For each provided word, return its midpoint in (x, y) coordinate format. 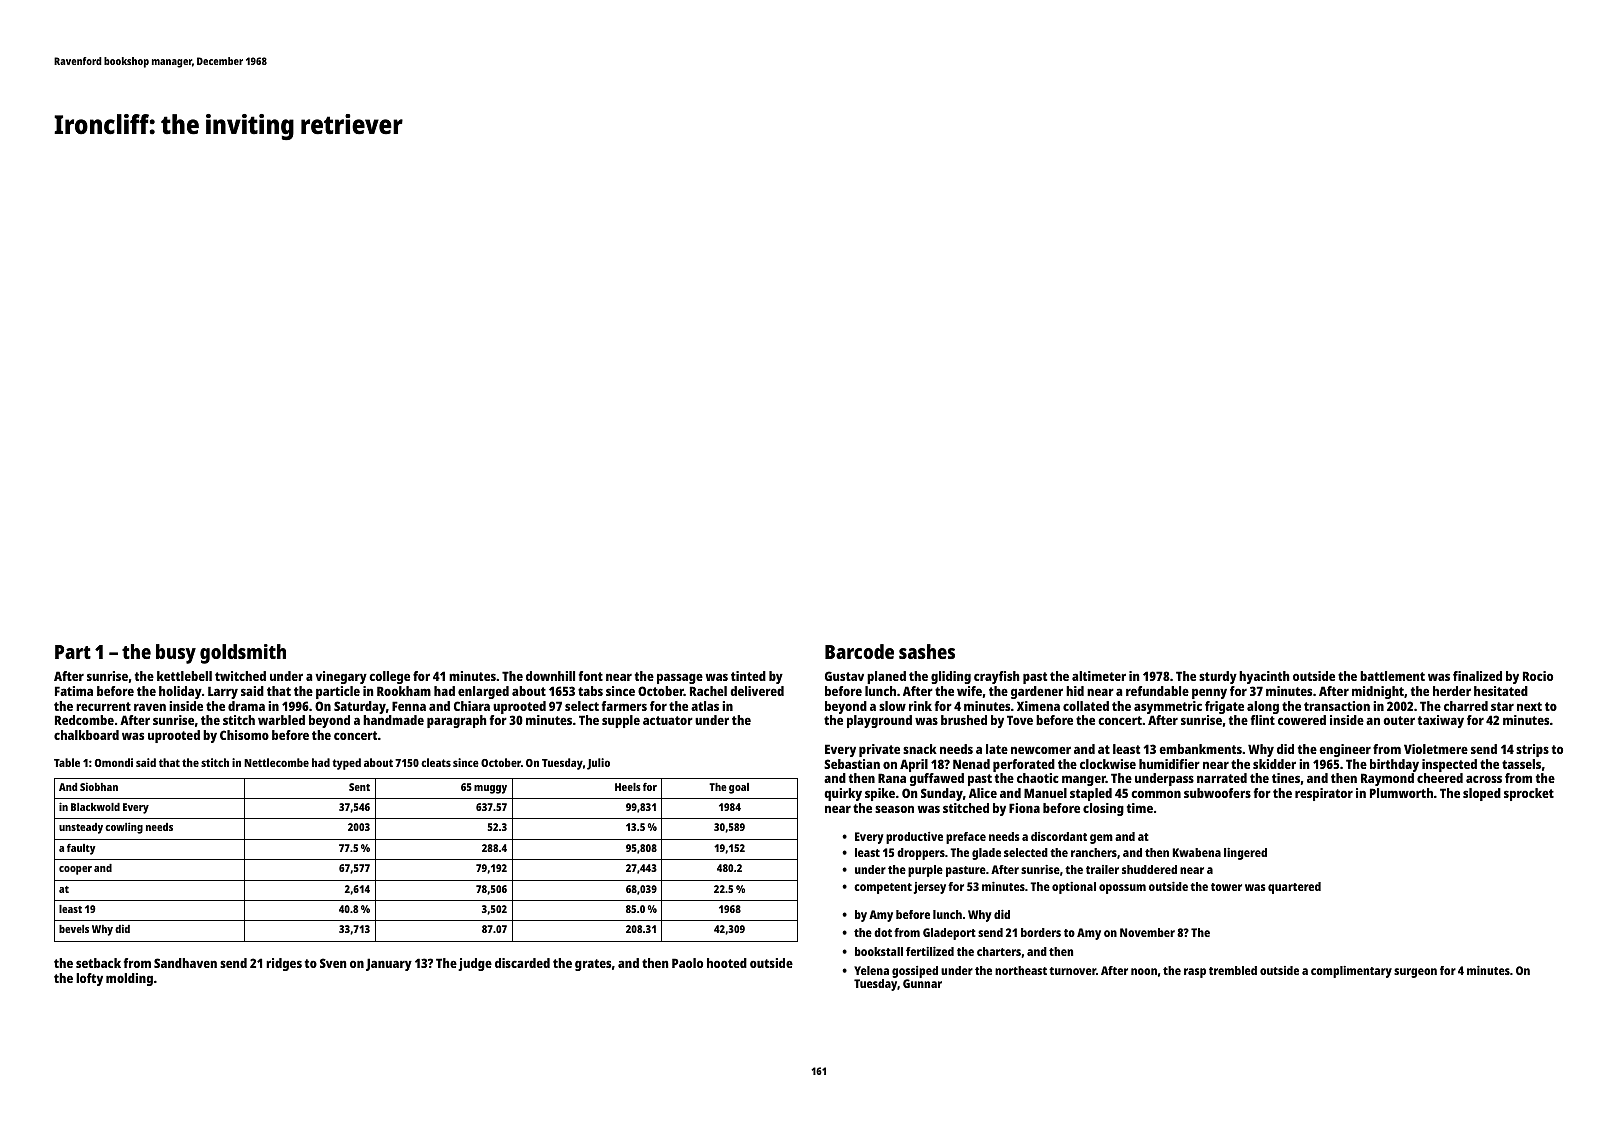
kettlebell (184, 676)
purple (925, 871)
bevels (74, 929)
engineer (1345, 750)
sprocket (1529, 794)
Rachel (708, 691)
